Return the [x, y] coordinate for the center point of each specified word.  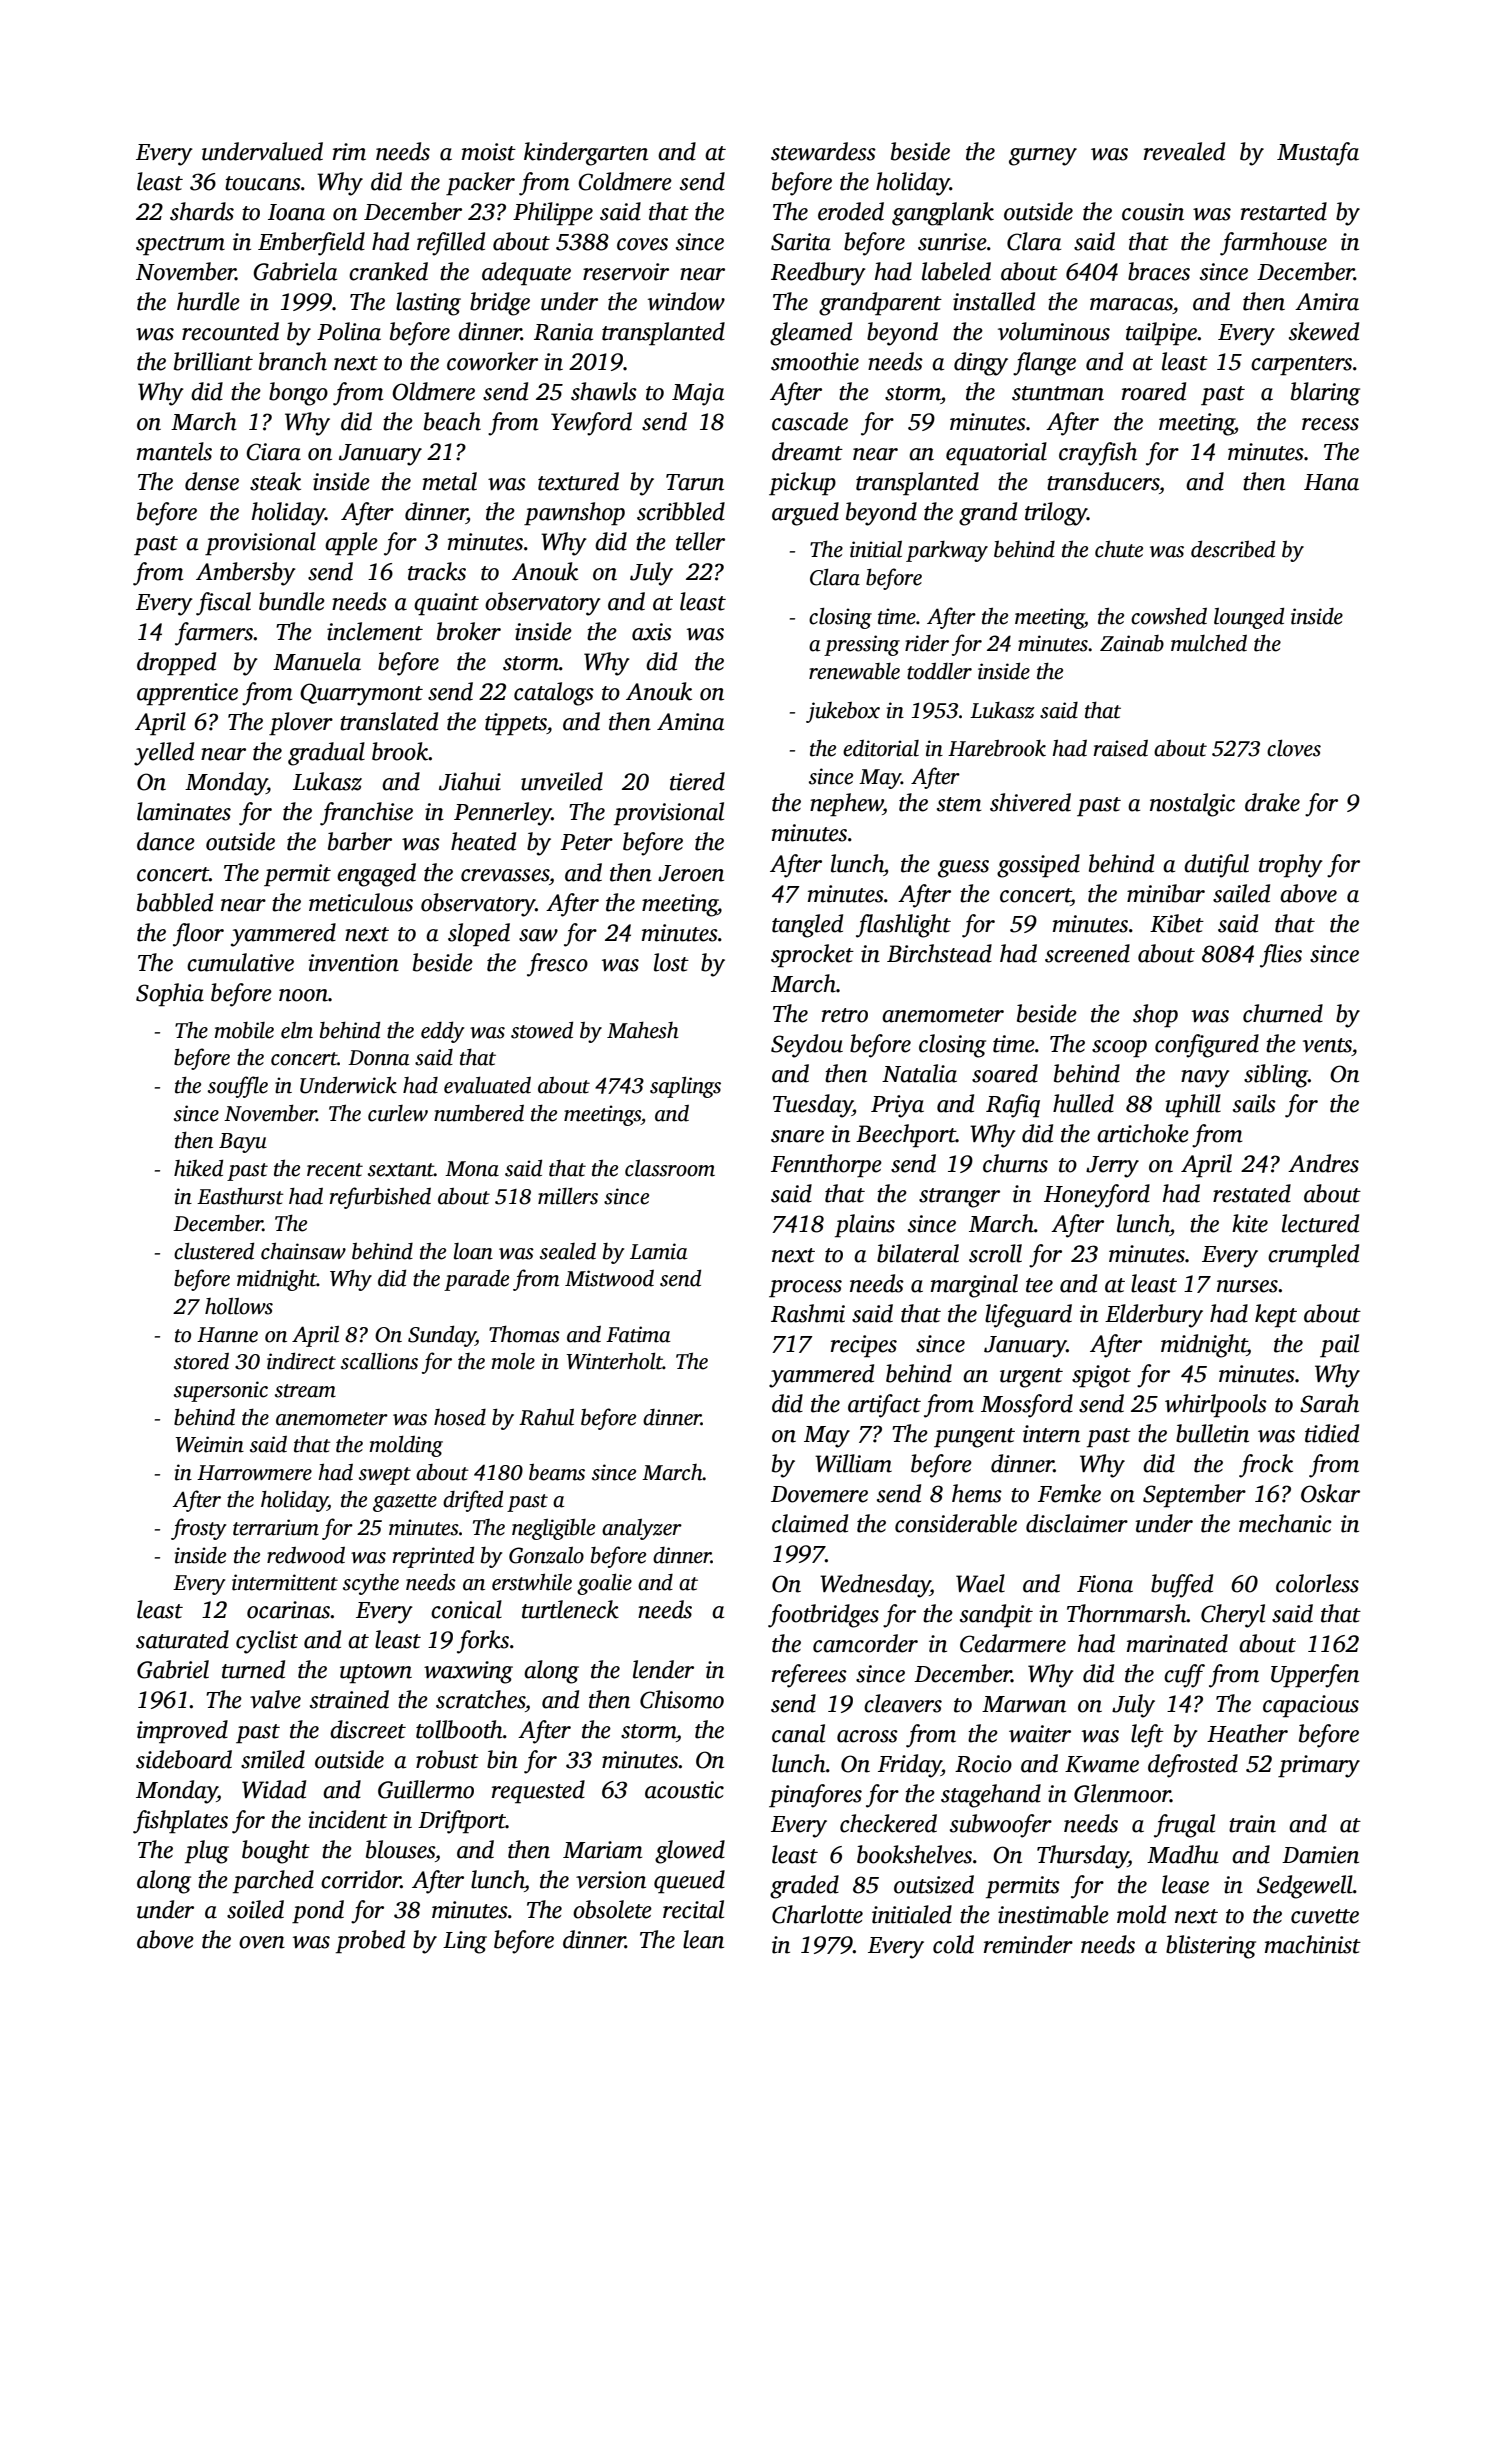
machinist [1313, 1944]
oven [262, 1942]
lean [703, 1939]
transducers [1103, 481]
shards [202, 211]
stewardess [823, 151]
